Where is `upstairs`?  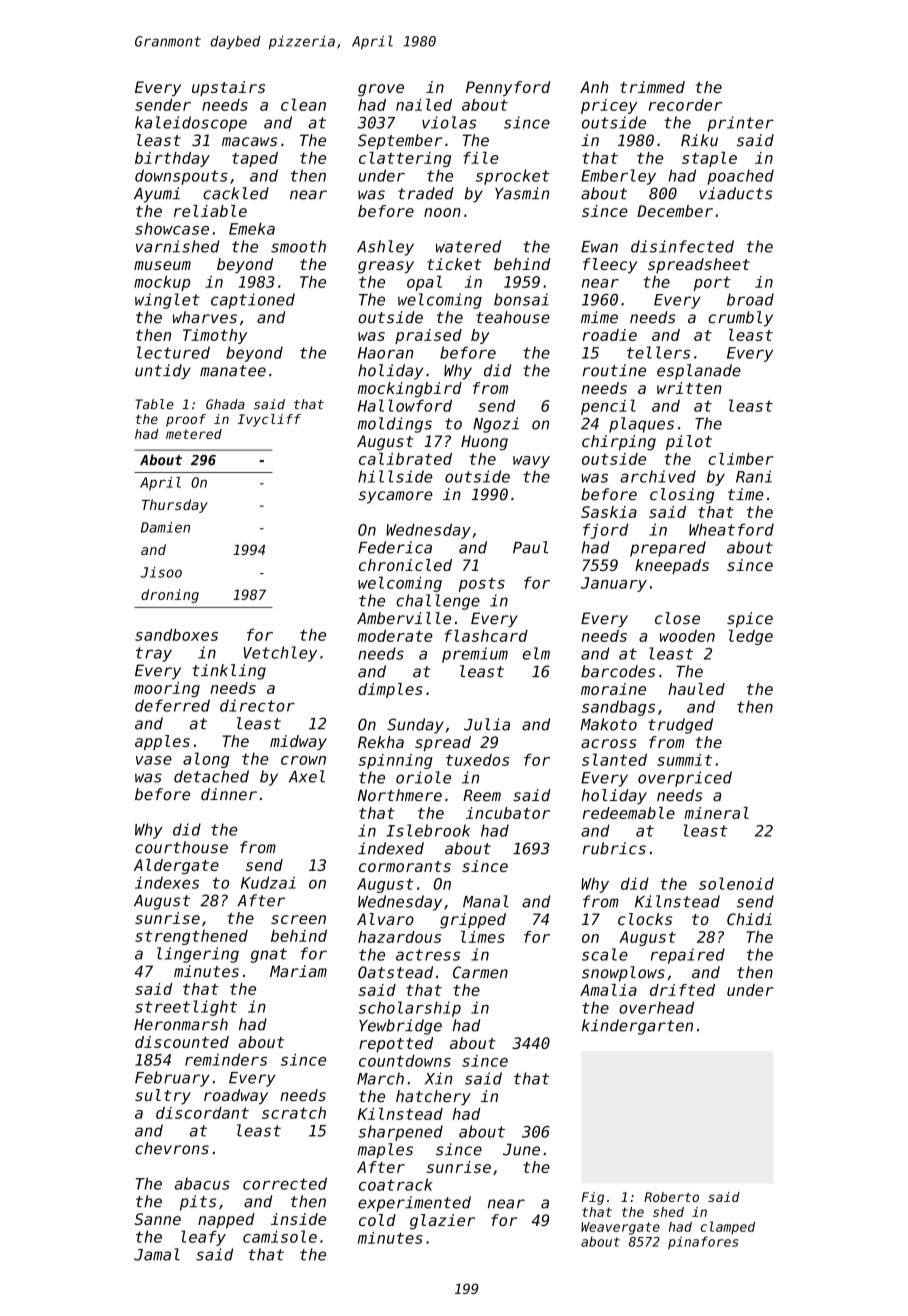
upstairs is located at coordinates (228, 88).
